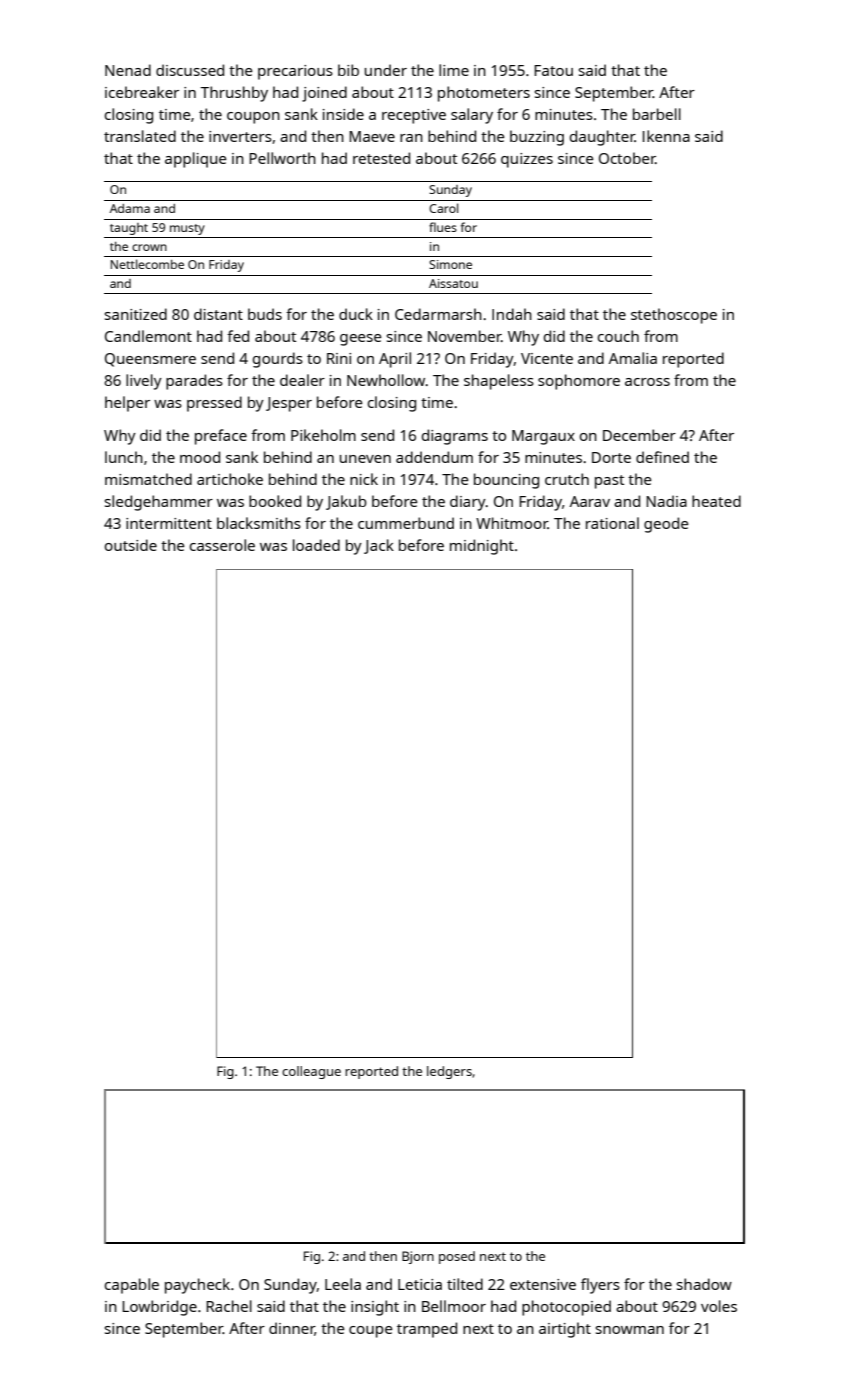  What do you see at coordinates (343, 114) in the screenshot?
I see `inside` at bounding box center [343, 114].
